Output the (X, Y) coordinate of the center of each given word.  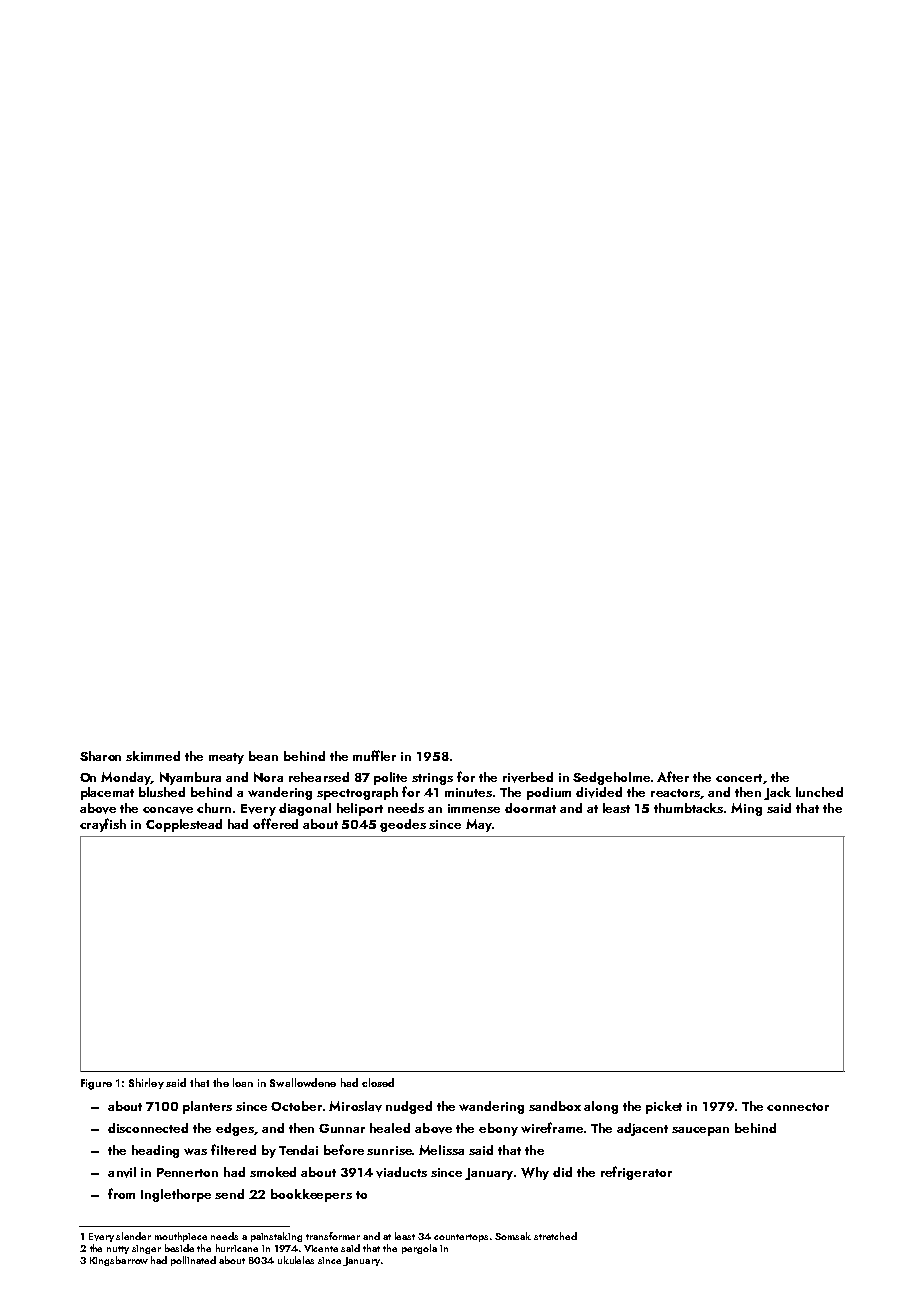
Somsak (513, 1236)
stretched (555, 1236)
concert (739, 778)
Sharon (100, 756)
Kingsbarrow (119, 1261)
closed (378, 1082)
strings (432, 779)
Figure (96, 1084)
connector (798, 1107)
